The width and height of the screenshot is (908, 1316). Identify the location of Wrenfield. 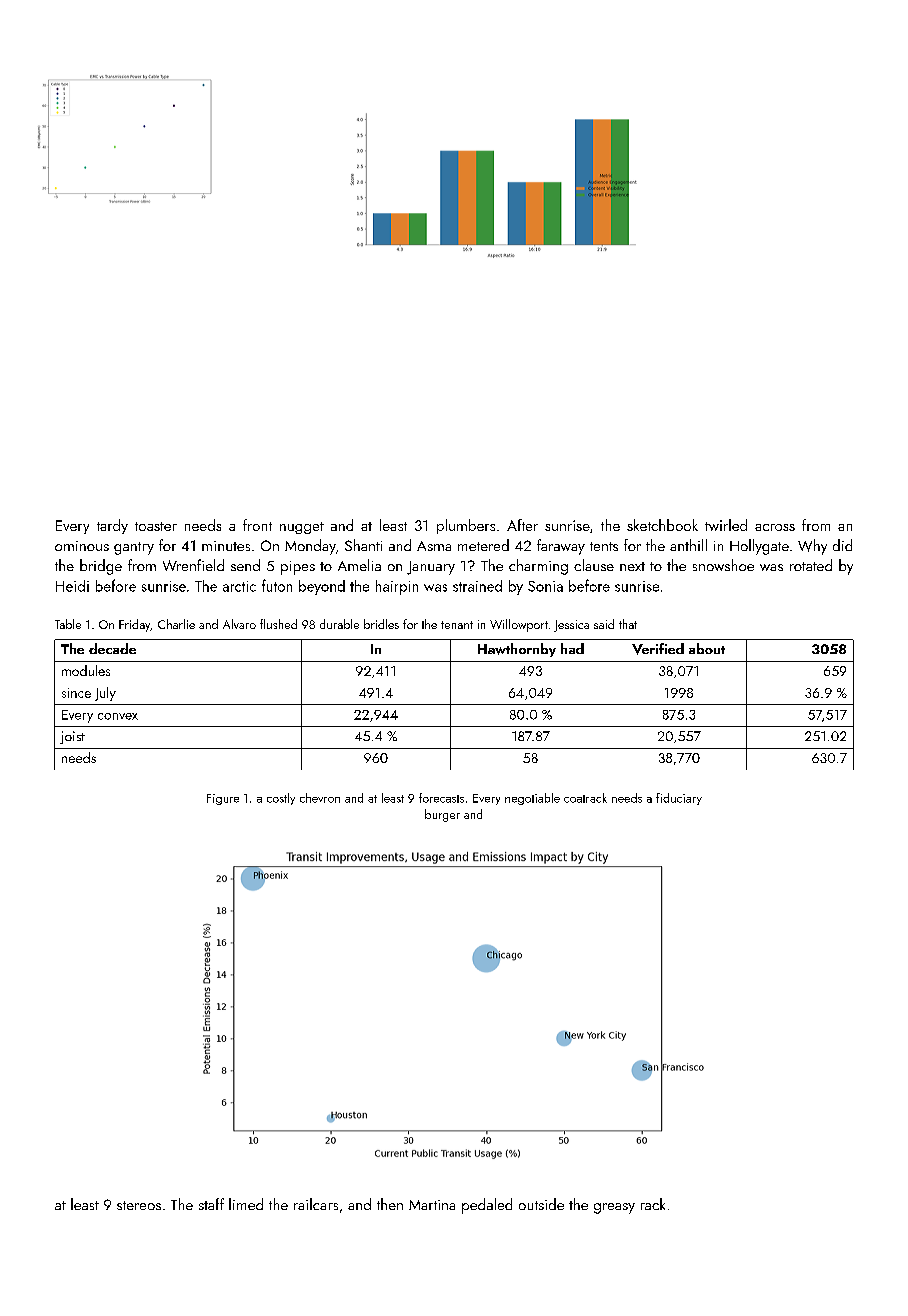
(193, 565).
